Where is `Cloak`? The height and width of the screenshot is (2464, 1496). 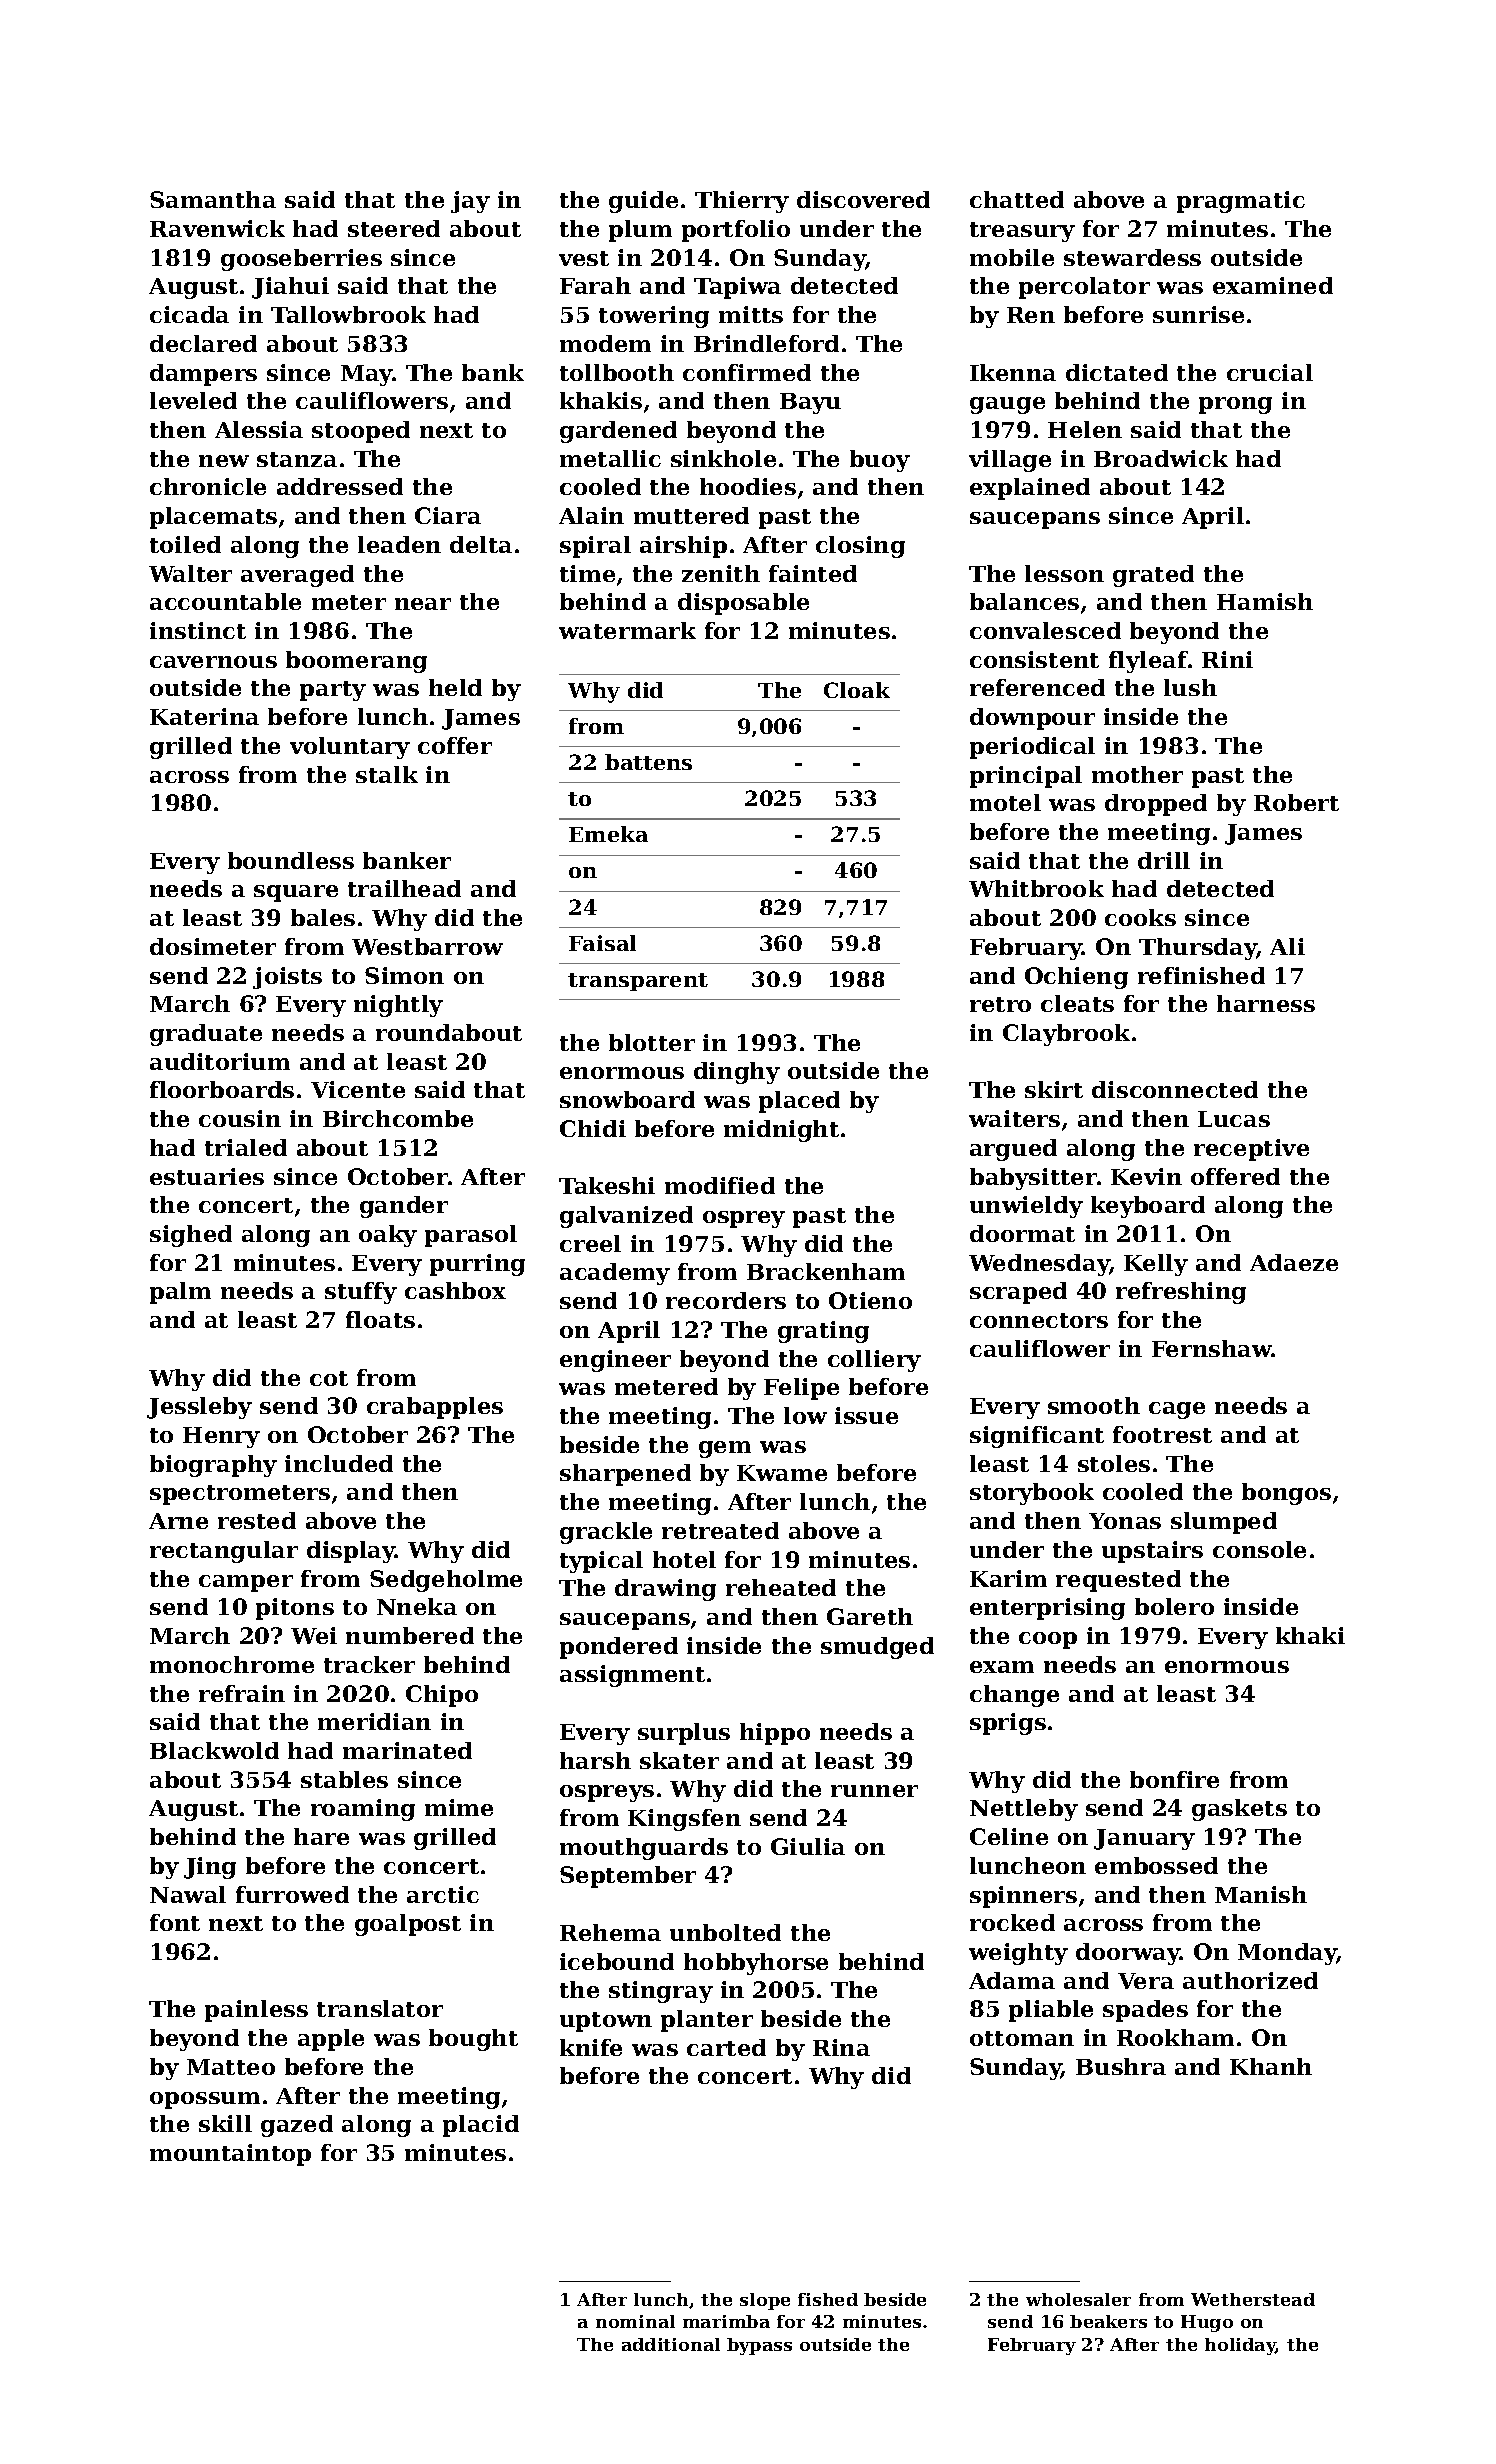
Cloak is located at coordinates (857, 690).
